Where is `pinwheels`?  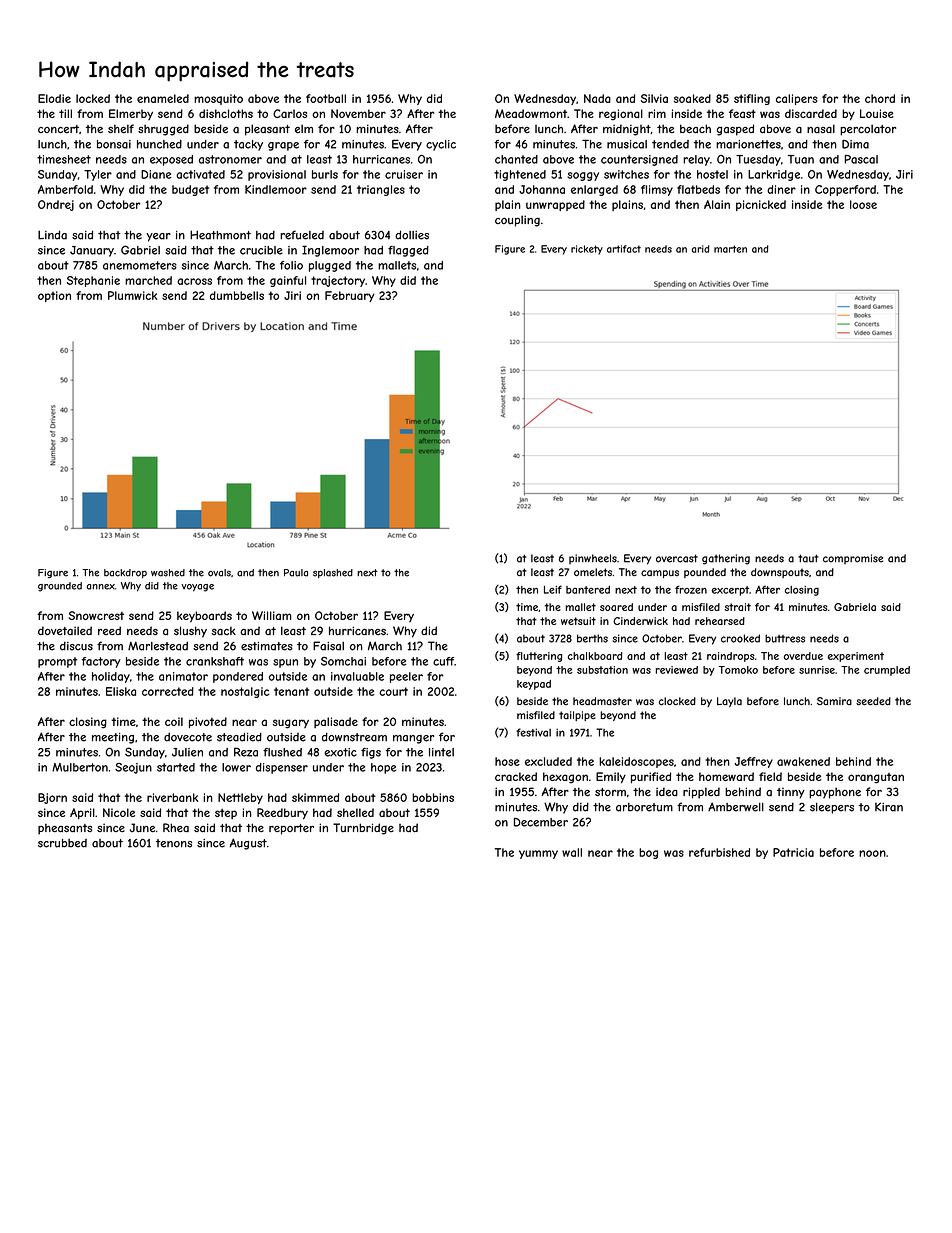
pinwheels is located at coordinates (593, 559).
